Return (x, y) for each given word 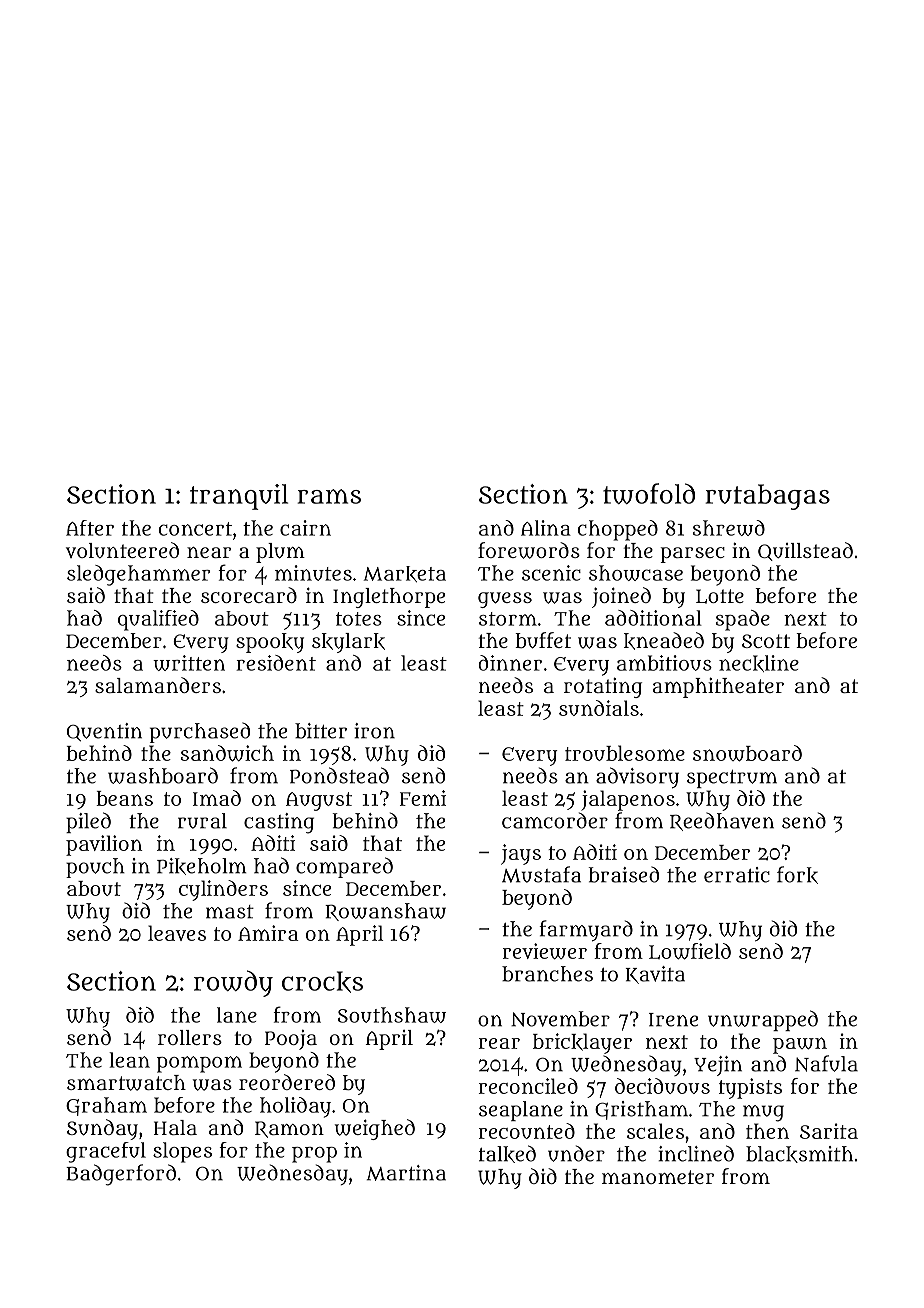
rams (329, 496)
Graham (106, 1106)
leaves (177, 933)
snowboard (747, 753)
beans (124, 798)
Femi (423, 798)
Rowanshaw (385, 912)
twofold (649, 493)
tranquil (239, 497)
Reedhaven (722, 821)
